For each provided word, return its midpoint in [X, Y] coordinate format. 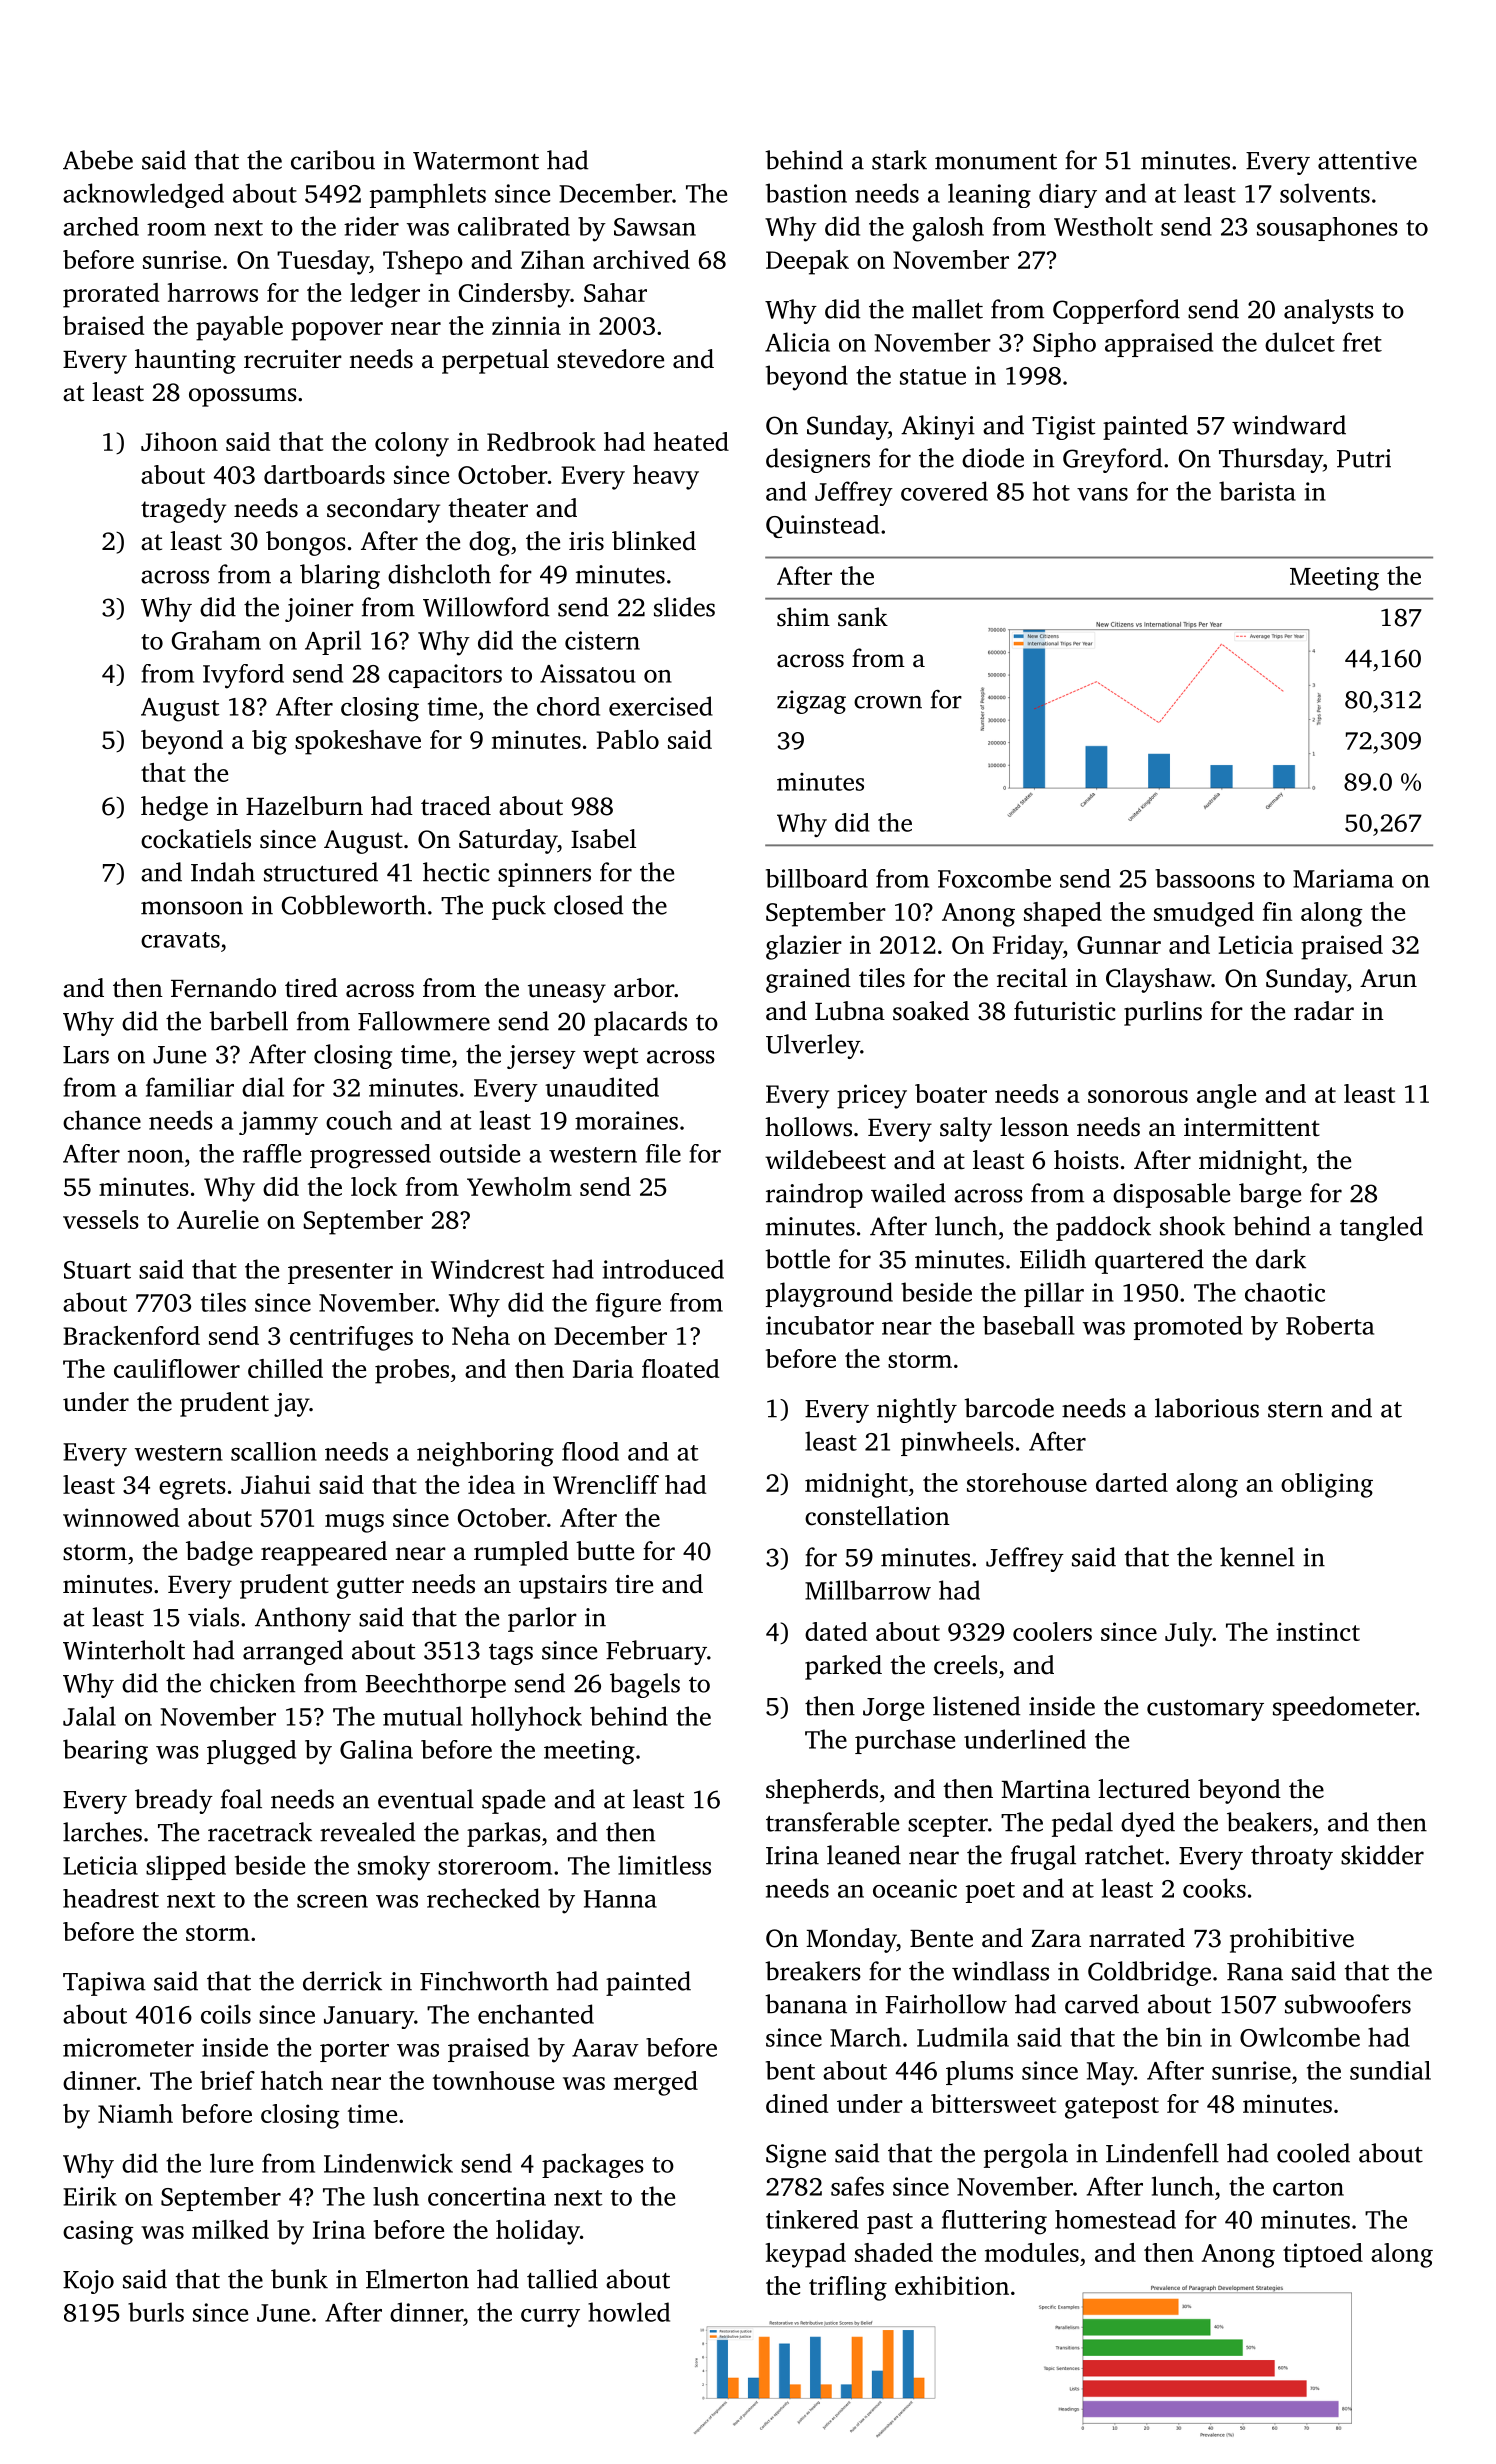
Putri [1364, 458]
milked [230, 2229]
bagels [645, 1685]
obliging [1327, 1485]
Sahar [615, 292]
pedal [1082, 1824]
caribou [333, 160]
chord [568, 706]
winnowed [121, 1517]
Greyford [1112, 460]
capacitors [445, 676]
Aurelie [218, 1219]
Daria [603, 1368]
